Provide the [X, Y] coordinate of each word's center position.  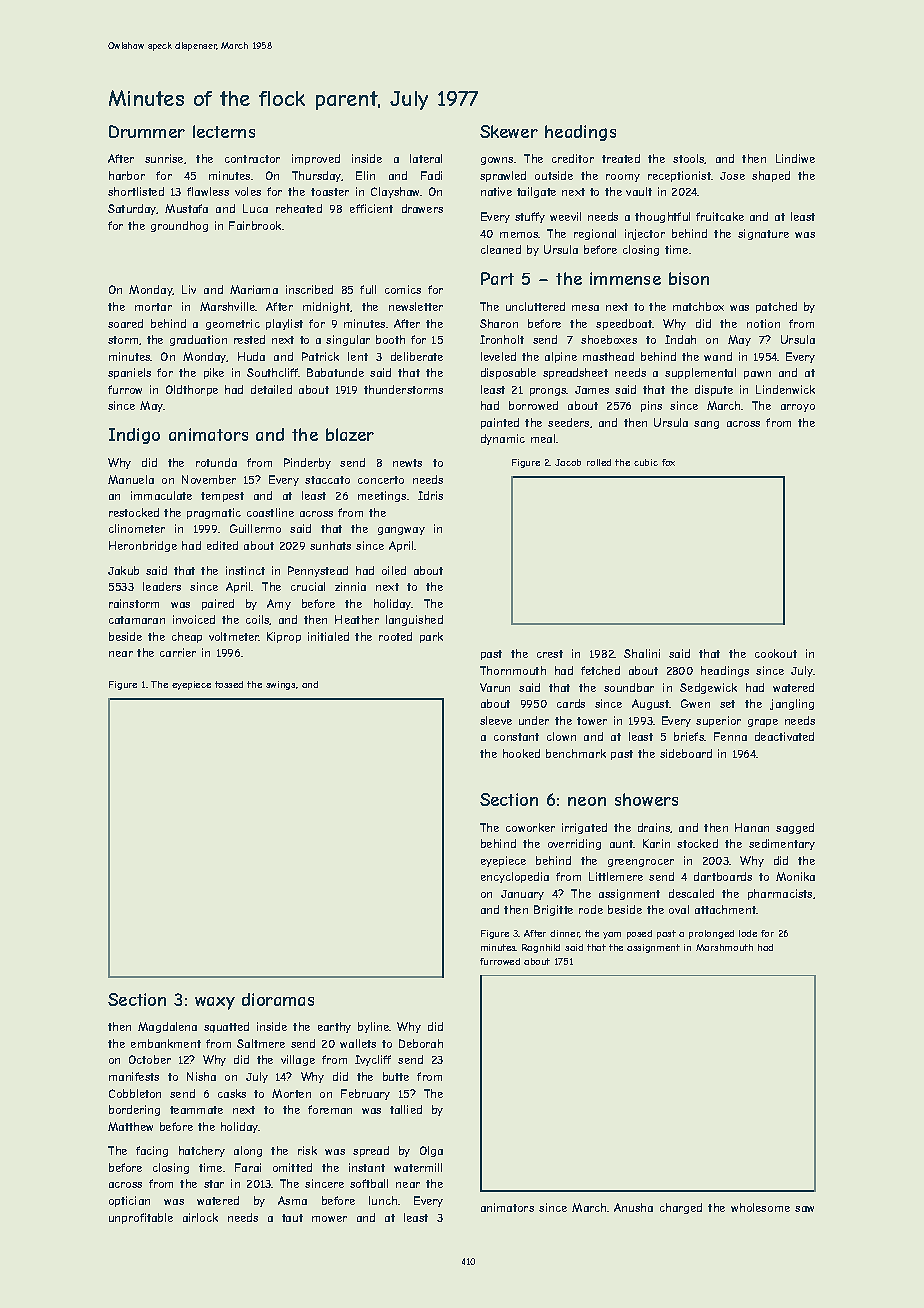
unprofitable [141, 1218]
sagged [795, 828]
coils [258, 620]
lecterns [224, 131]
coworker [530, 827]
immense [625, 278]
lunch [383, 1200]
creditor [573, 158]
